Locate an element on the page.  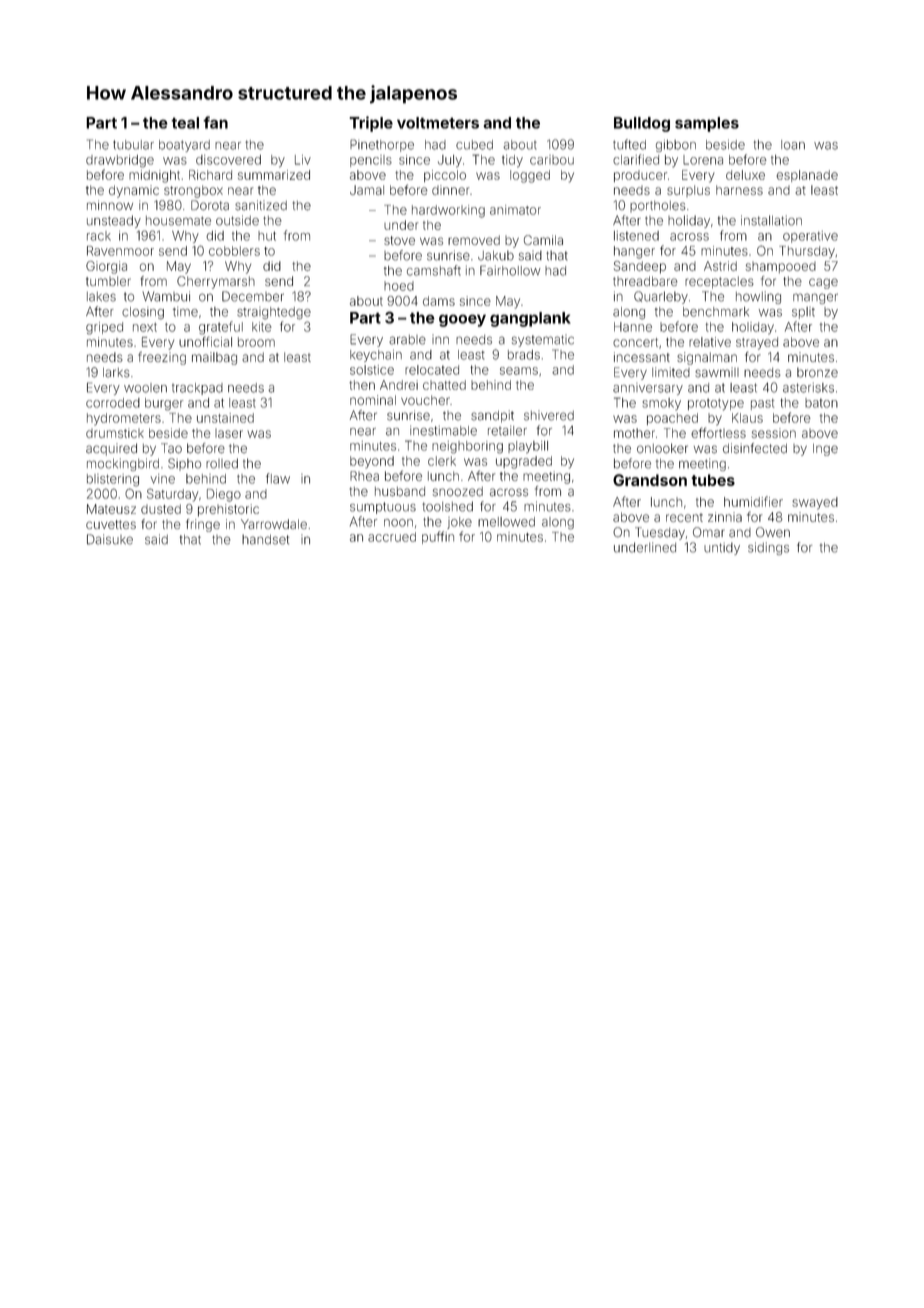
puffin is located at coordinates (438, 537).
